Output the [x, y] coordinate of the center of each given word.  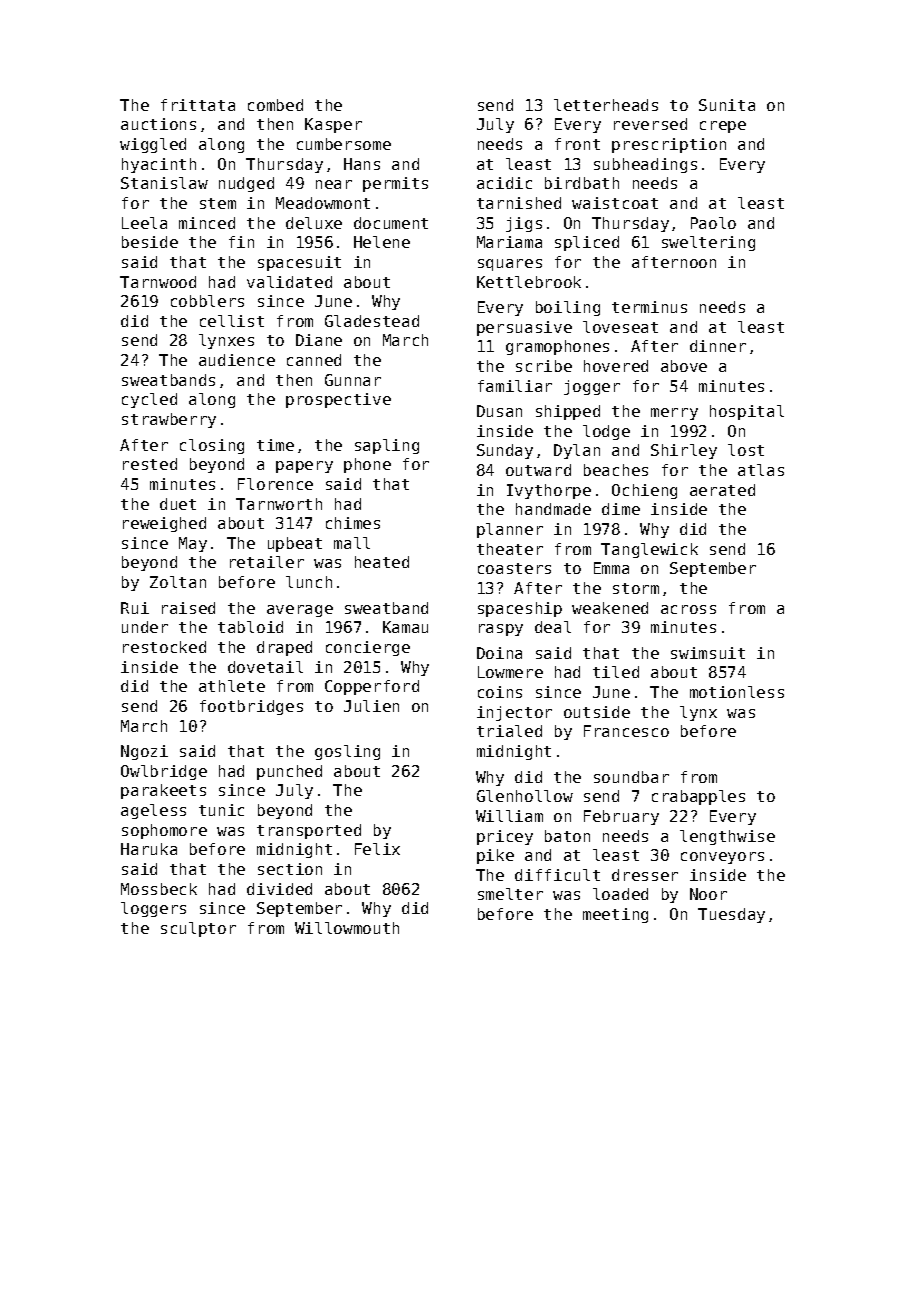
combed [275, 105]
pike [495, 856]
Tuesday [731, 915]
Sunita [727, 105]
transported [309, 831]
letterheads [606, 105]
